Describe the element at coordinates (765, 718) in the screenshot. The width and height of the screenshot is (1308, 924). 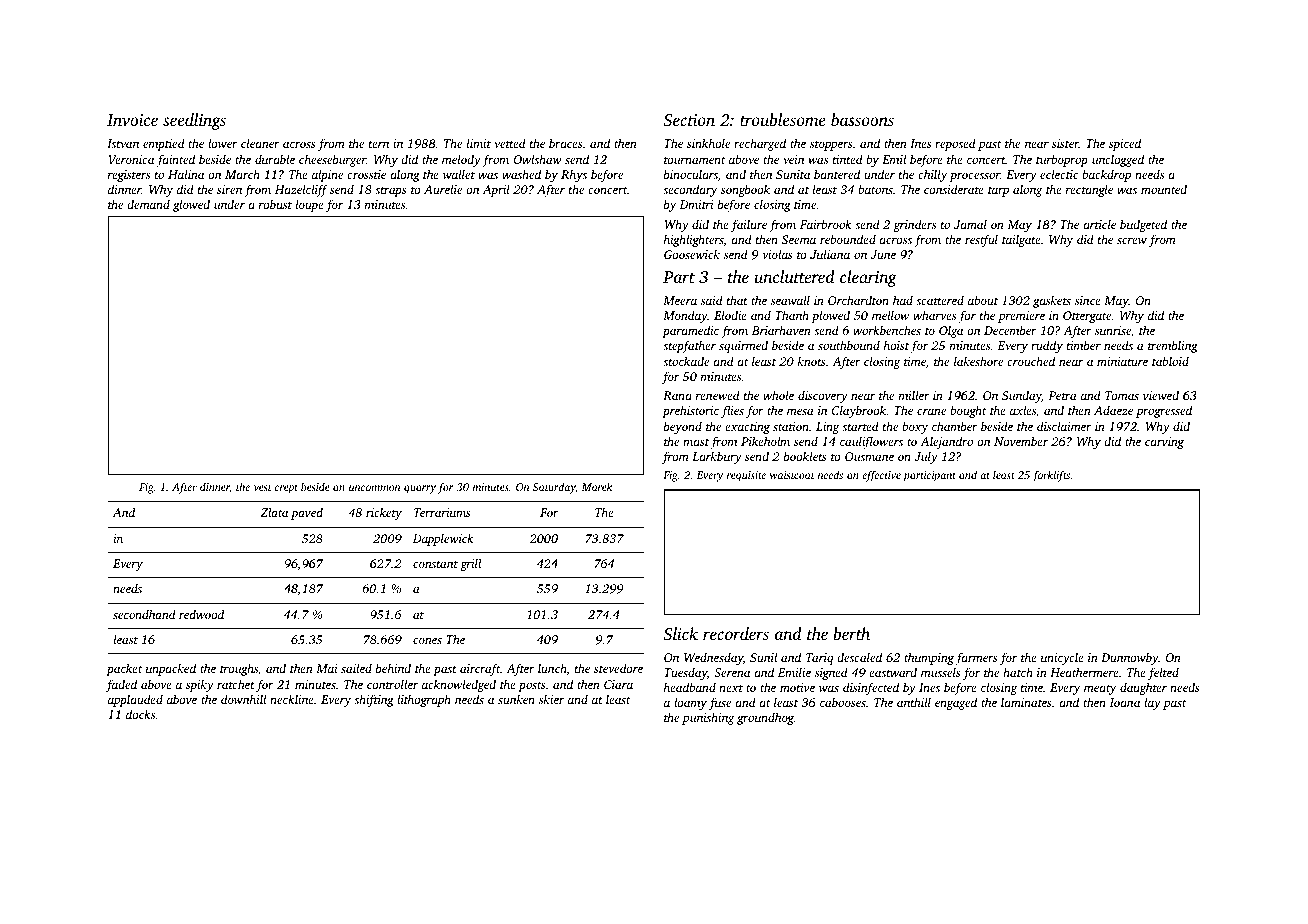
I see `groundhog` at that location.
